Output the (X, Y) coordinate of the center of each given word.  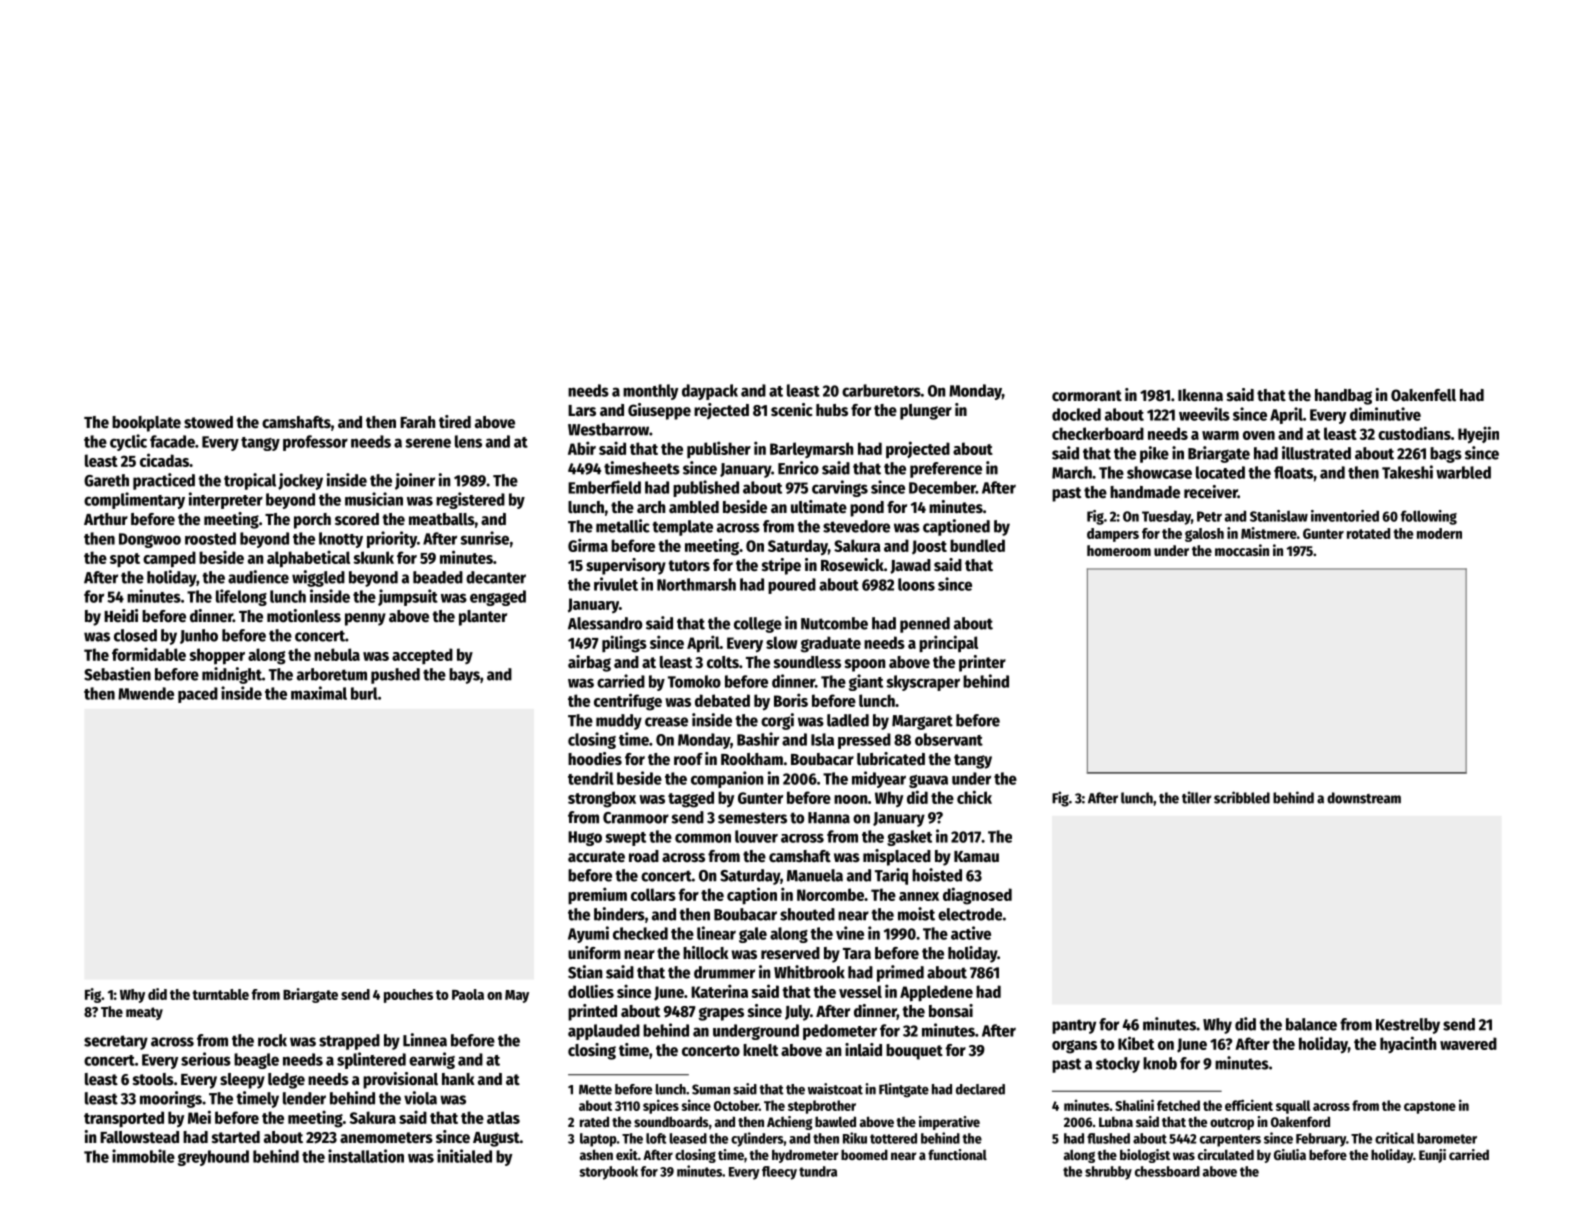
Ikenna (1200, 395)
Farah (417, 422)
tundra (818, 1171)
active (971, 933)
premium (597, 896)
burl (364, 693)
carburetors (881, 390)
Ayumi (588, 934)
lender (304, 1098)
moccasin (1242, 550)
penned (925, 625)
